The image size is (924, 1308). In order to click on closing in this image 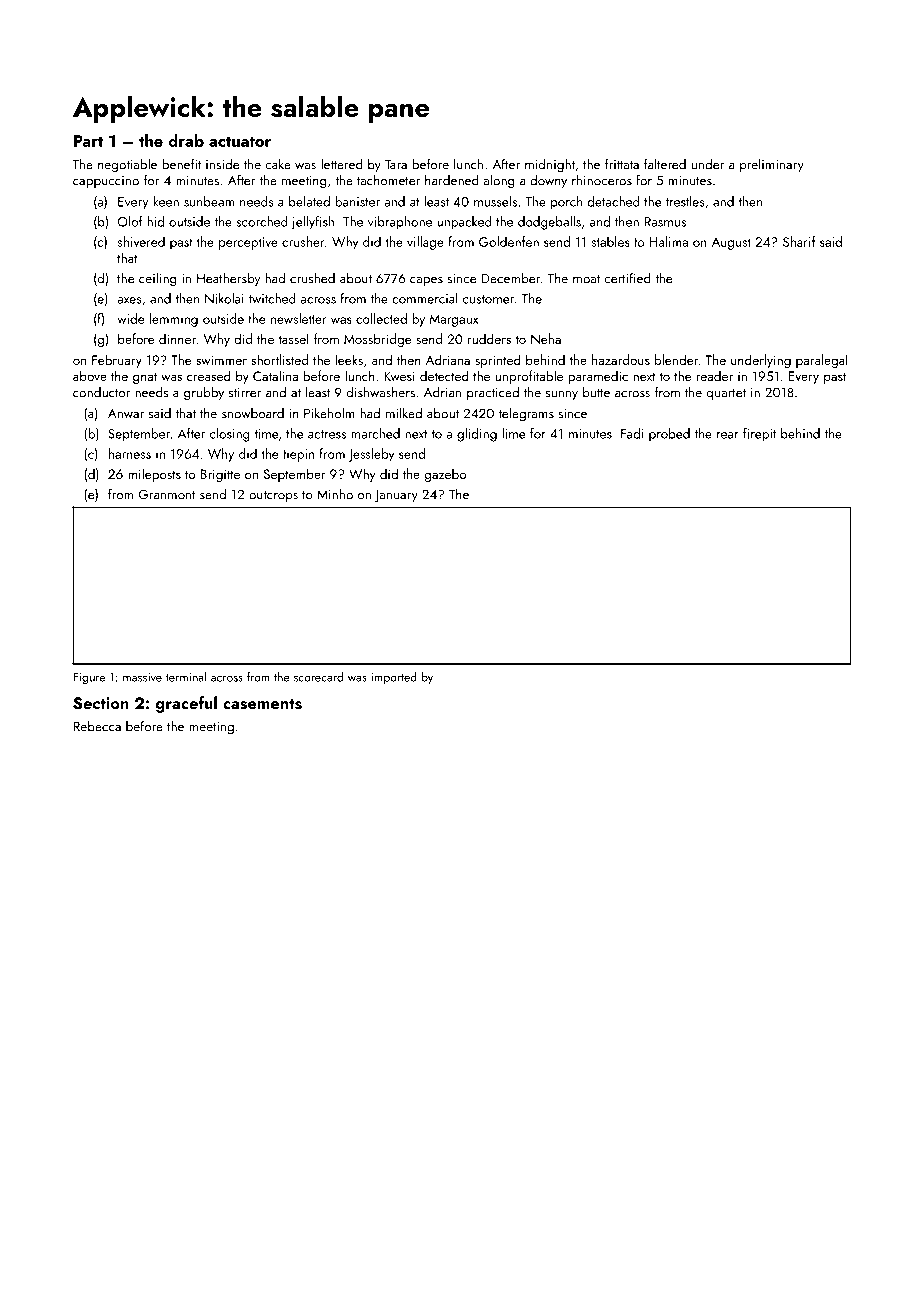, I will do `click(230, 435)`.
